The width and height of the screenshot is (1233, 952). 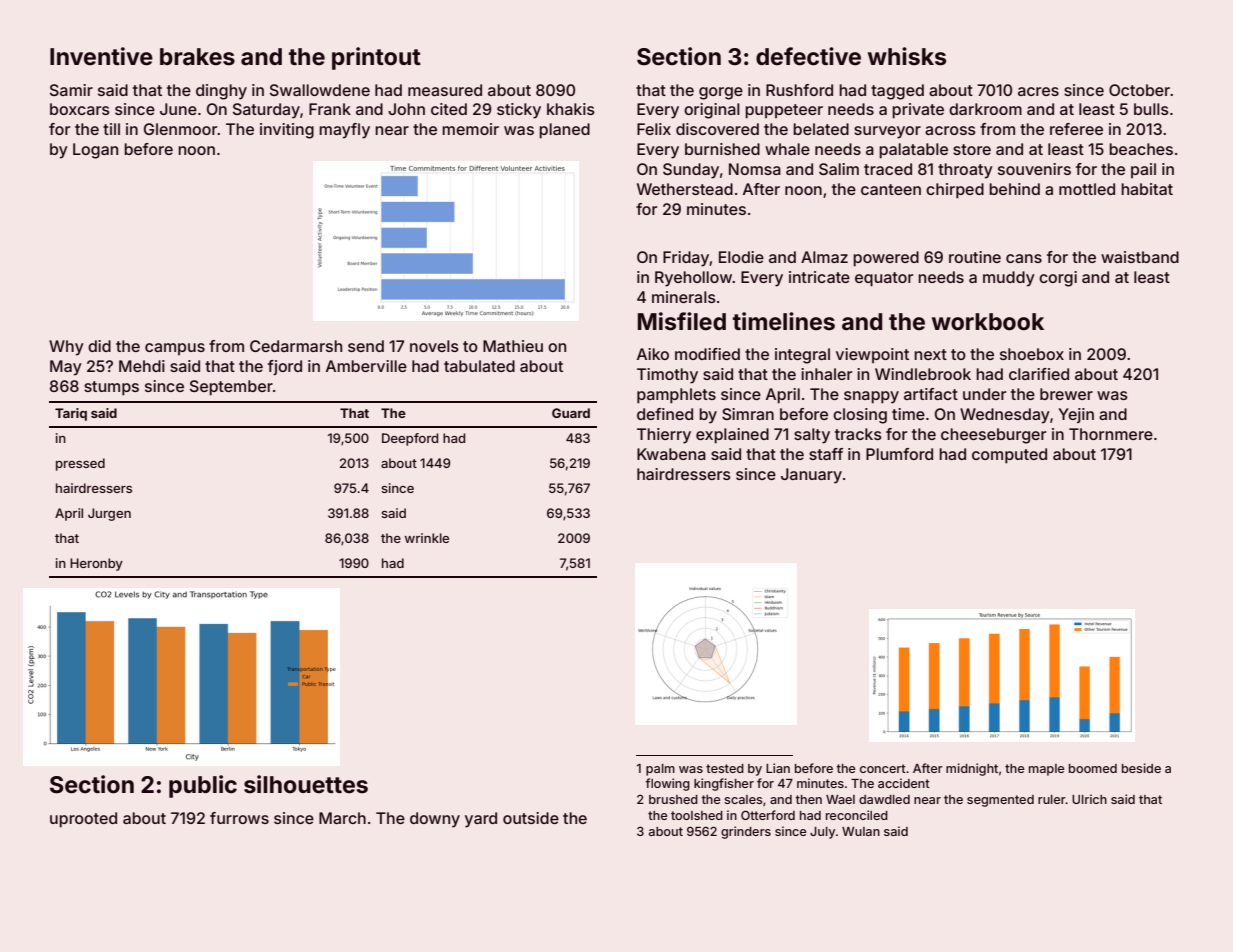 I want to click on Wetherstead, so click(x=685, y=189).
